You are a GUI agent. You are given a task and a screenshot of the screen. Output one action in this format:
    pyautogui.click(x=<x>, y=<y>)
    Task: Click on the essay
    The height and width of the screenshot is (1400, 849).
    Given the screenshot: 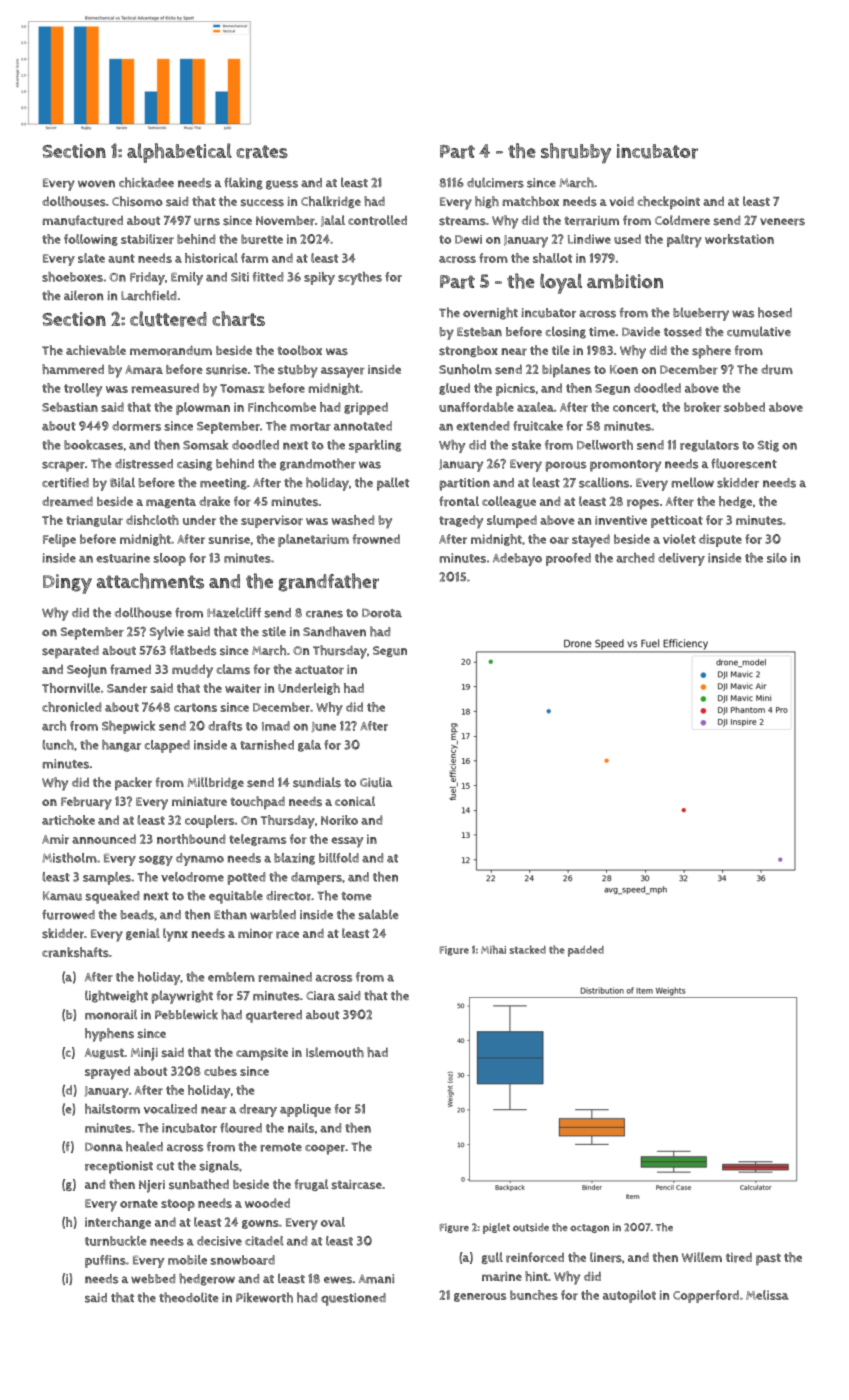 What is the action you would take?
    pyautogui.click(x=347, y=842)
